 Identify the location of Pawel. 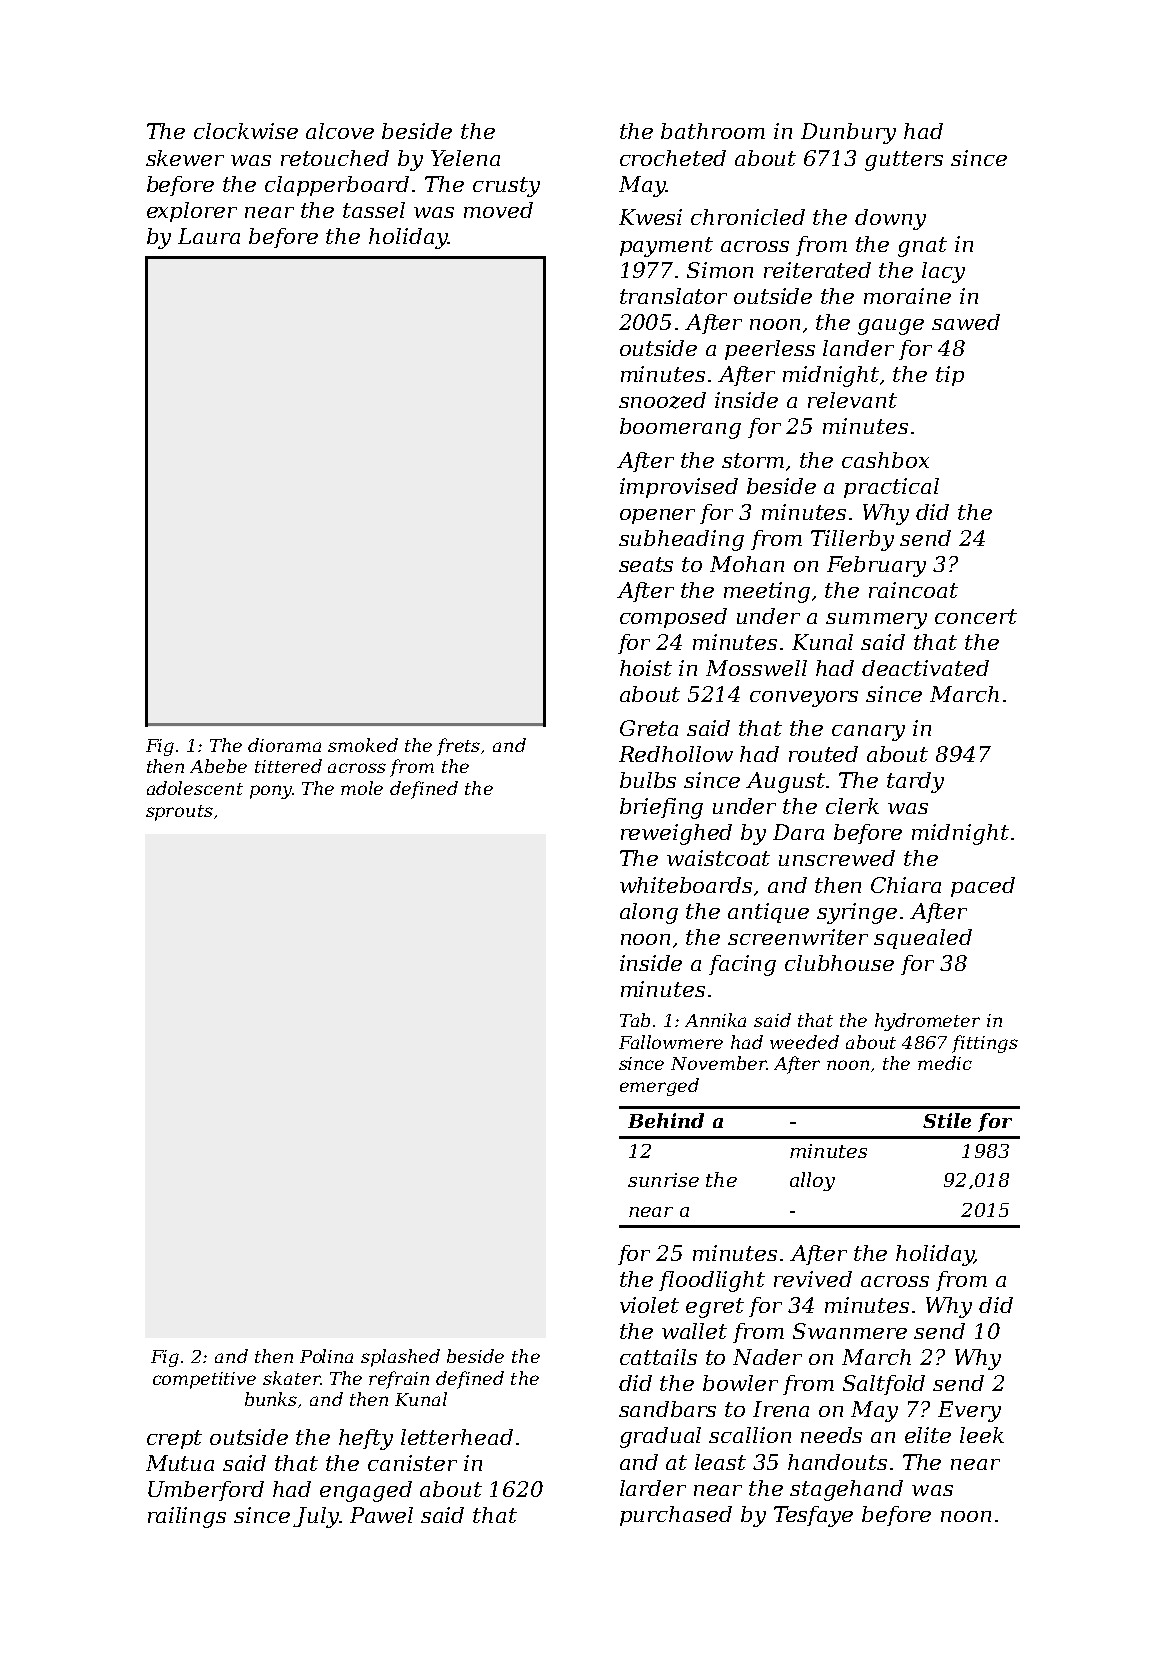
(381, 1515).
